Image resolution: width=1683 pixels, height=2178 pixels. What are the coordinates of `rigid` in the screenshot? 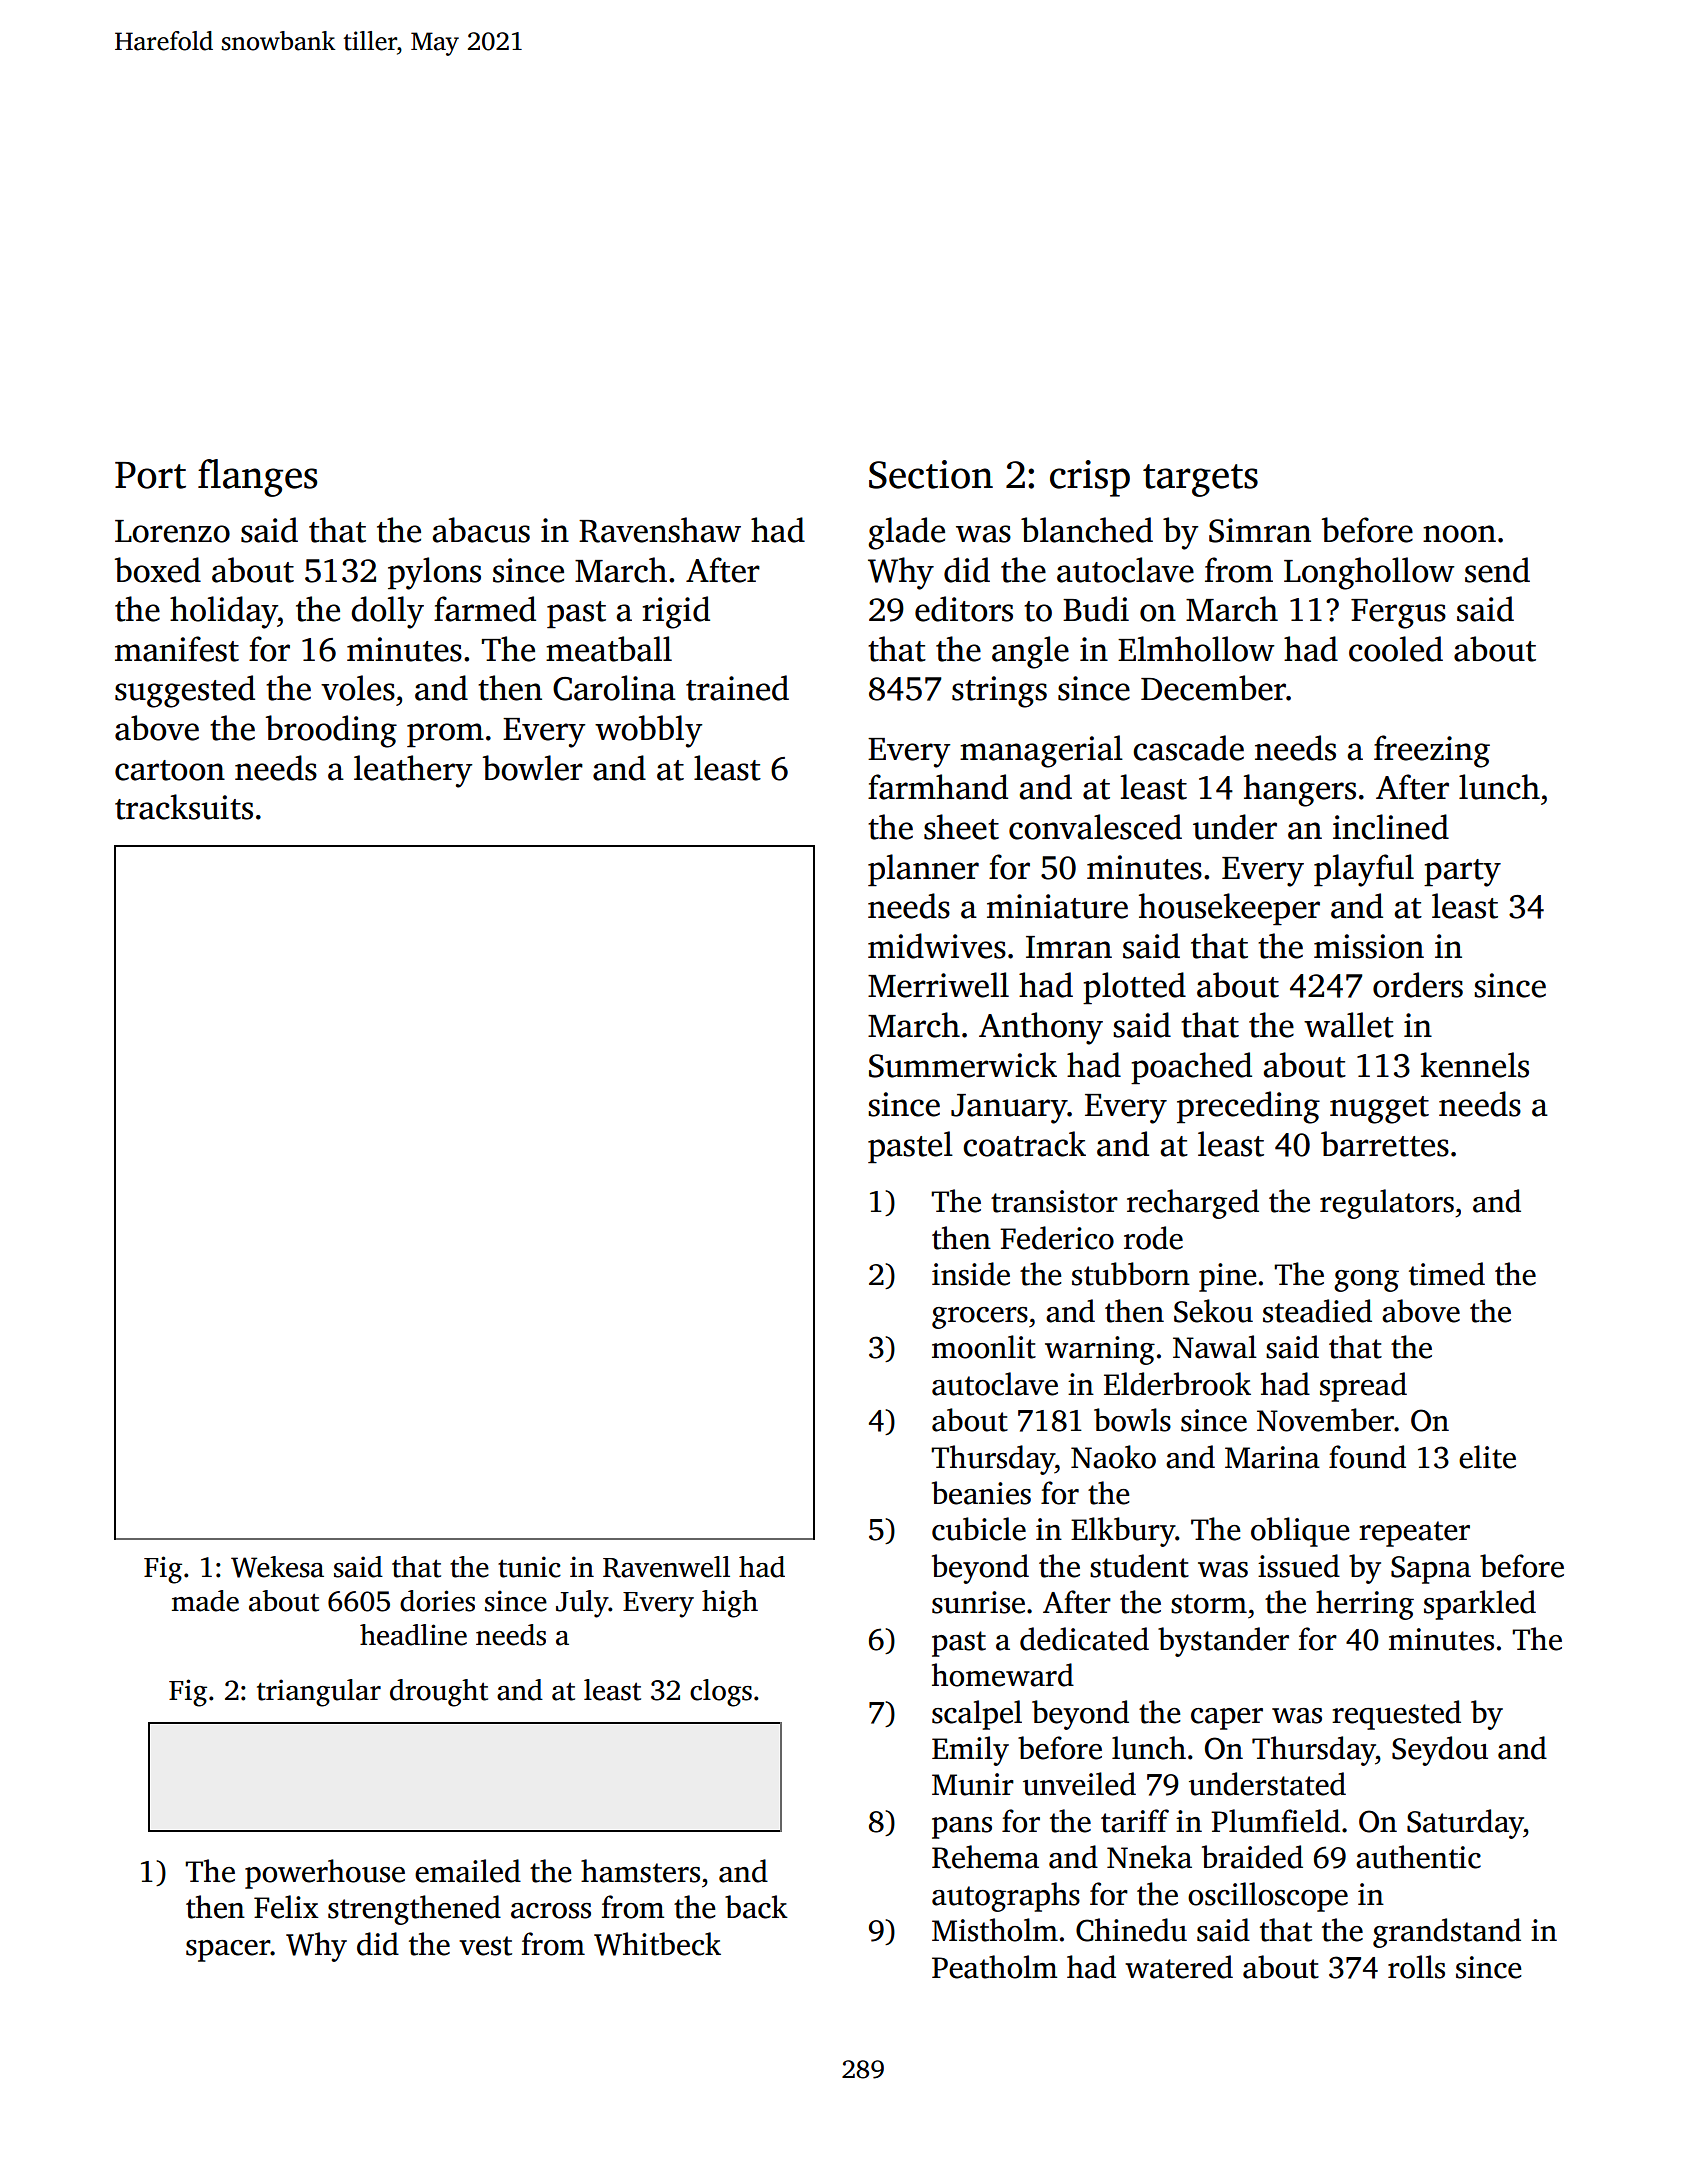 It's located at (676, 612).
